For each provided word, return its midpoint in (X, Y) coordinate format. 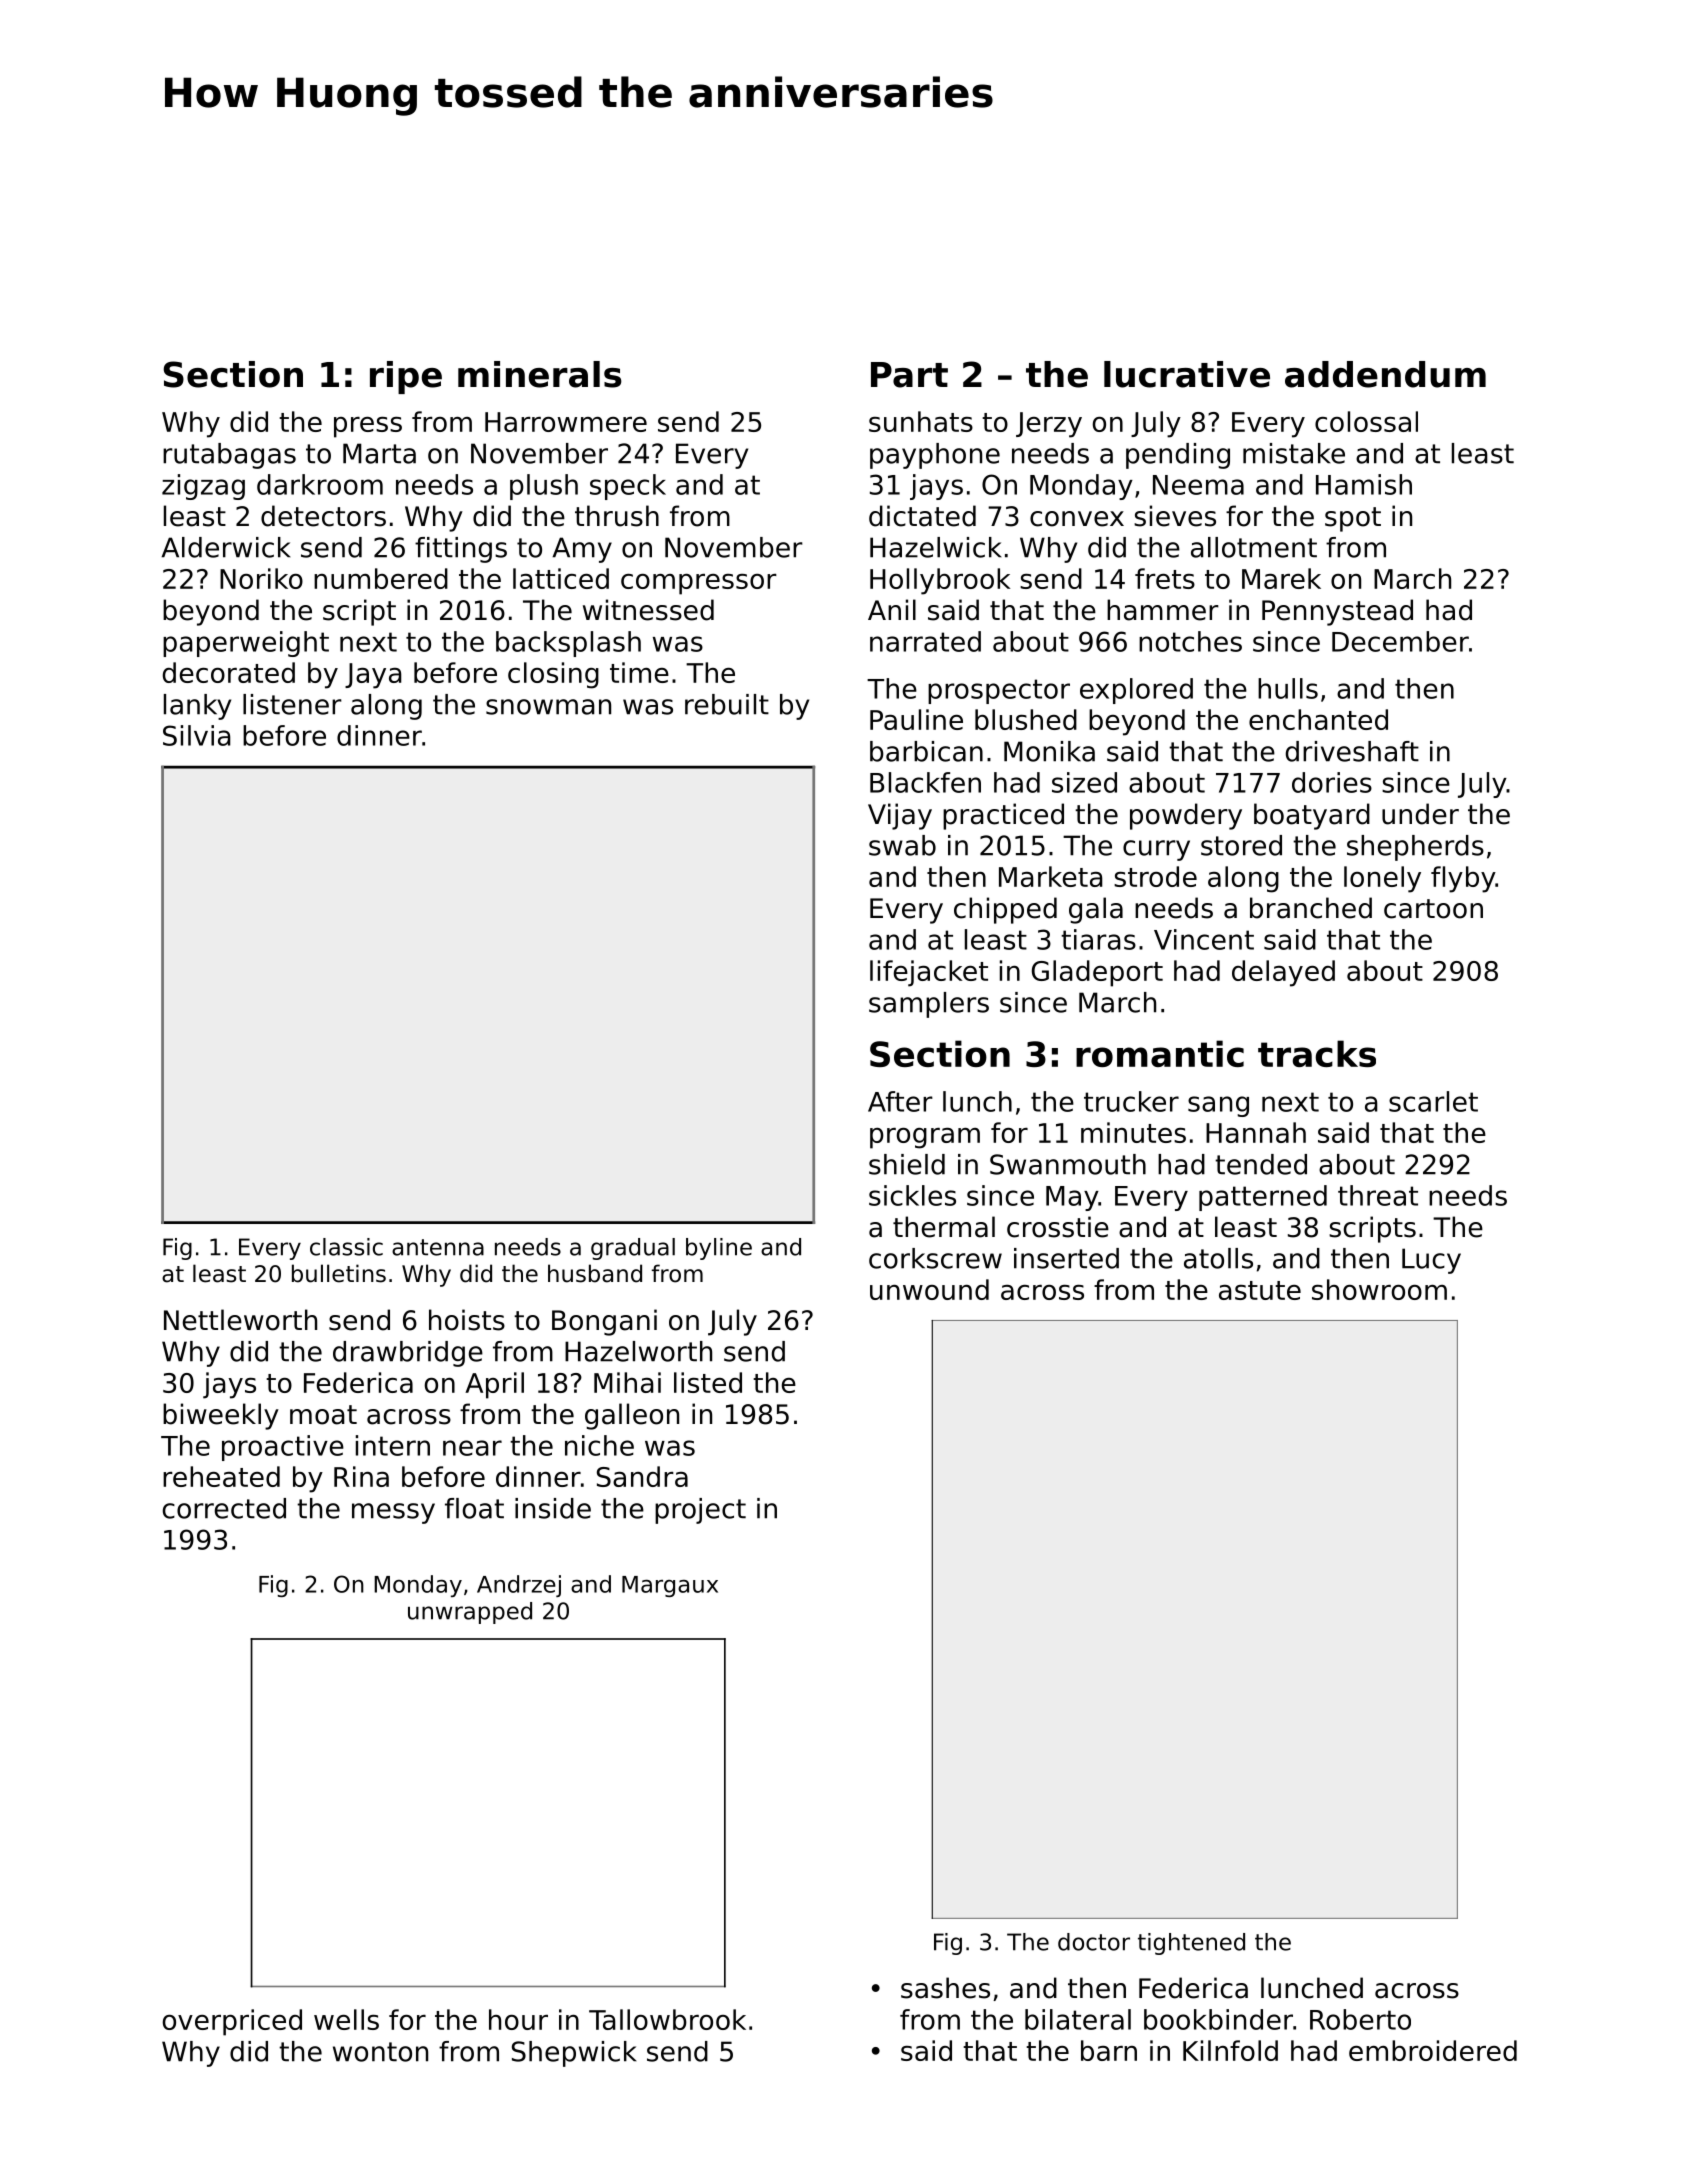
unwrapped (470, 1613)
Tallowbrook (667, 2019)
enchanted (1318, 719)
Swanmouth (1068, 1164)
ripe (406, 377)
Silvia (197, 735)
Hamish (1364, 484)
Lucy (1431, 1261)
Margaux (670, 1586)
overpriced (232, 2022)
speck (628, 487)
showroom (1379, 1289)
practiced (1003, 816)
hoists (467, 1320)
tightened (1191, 1944)
